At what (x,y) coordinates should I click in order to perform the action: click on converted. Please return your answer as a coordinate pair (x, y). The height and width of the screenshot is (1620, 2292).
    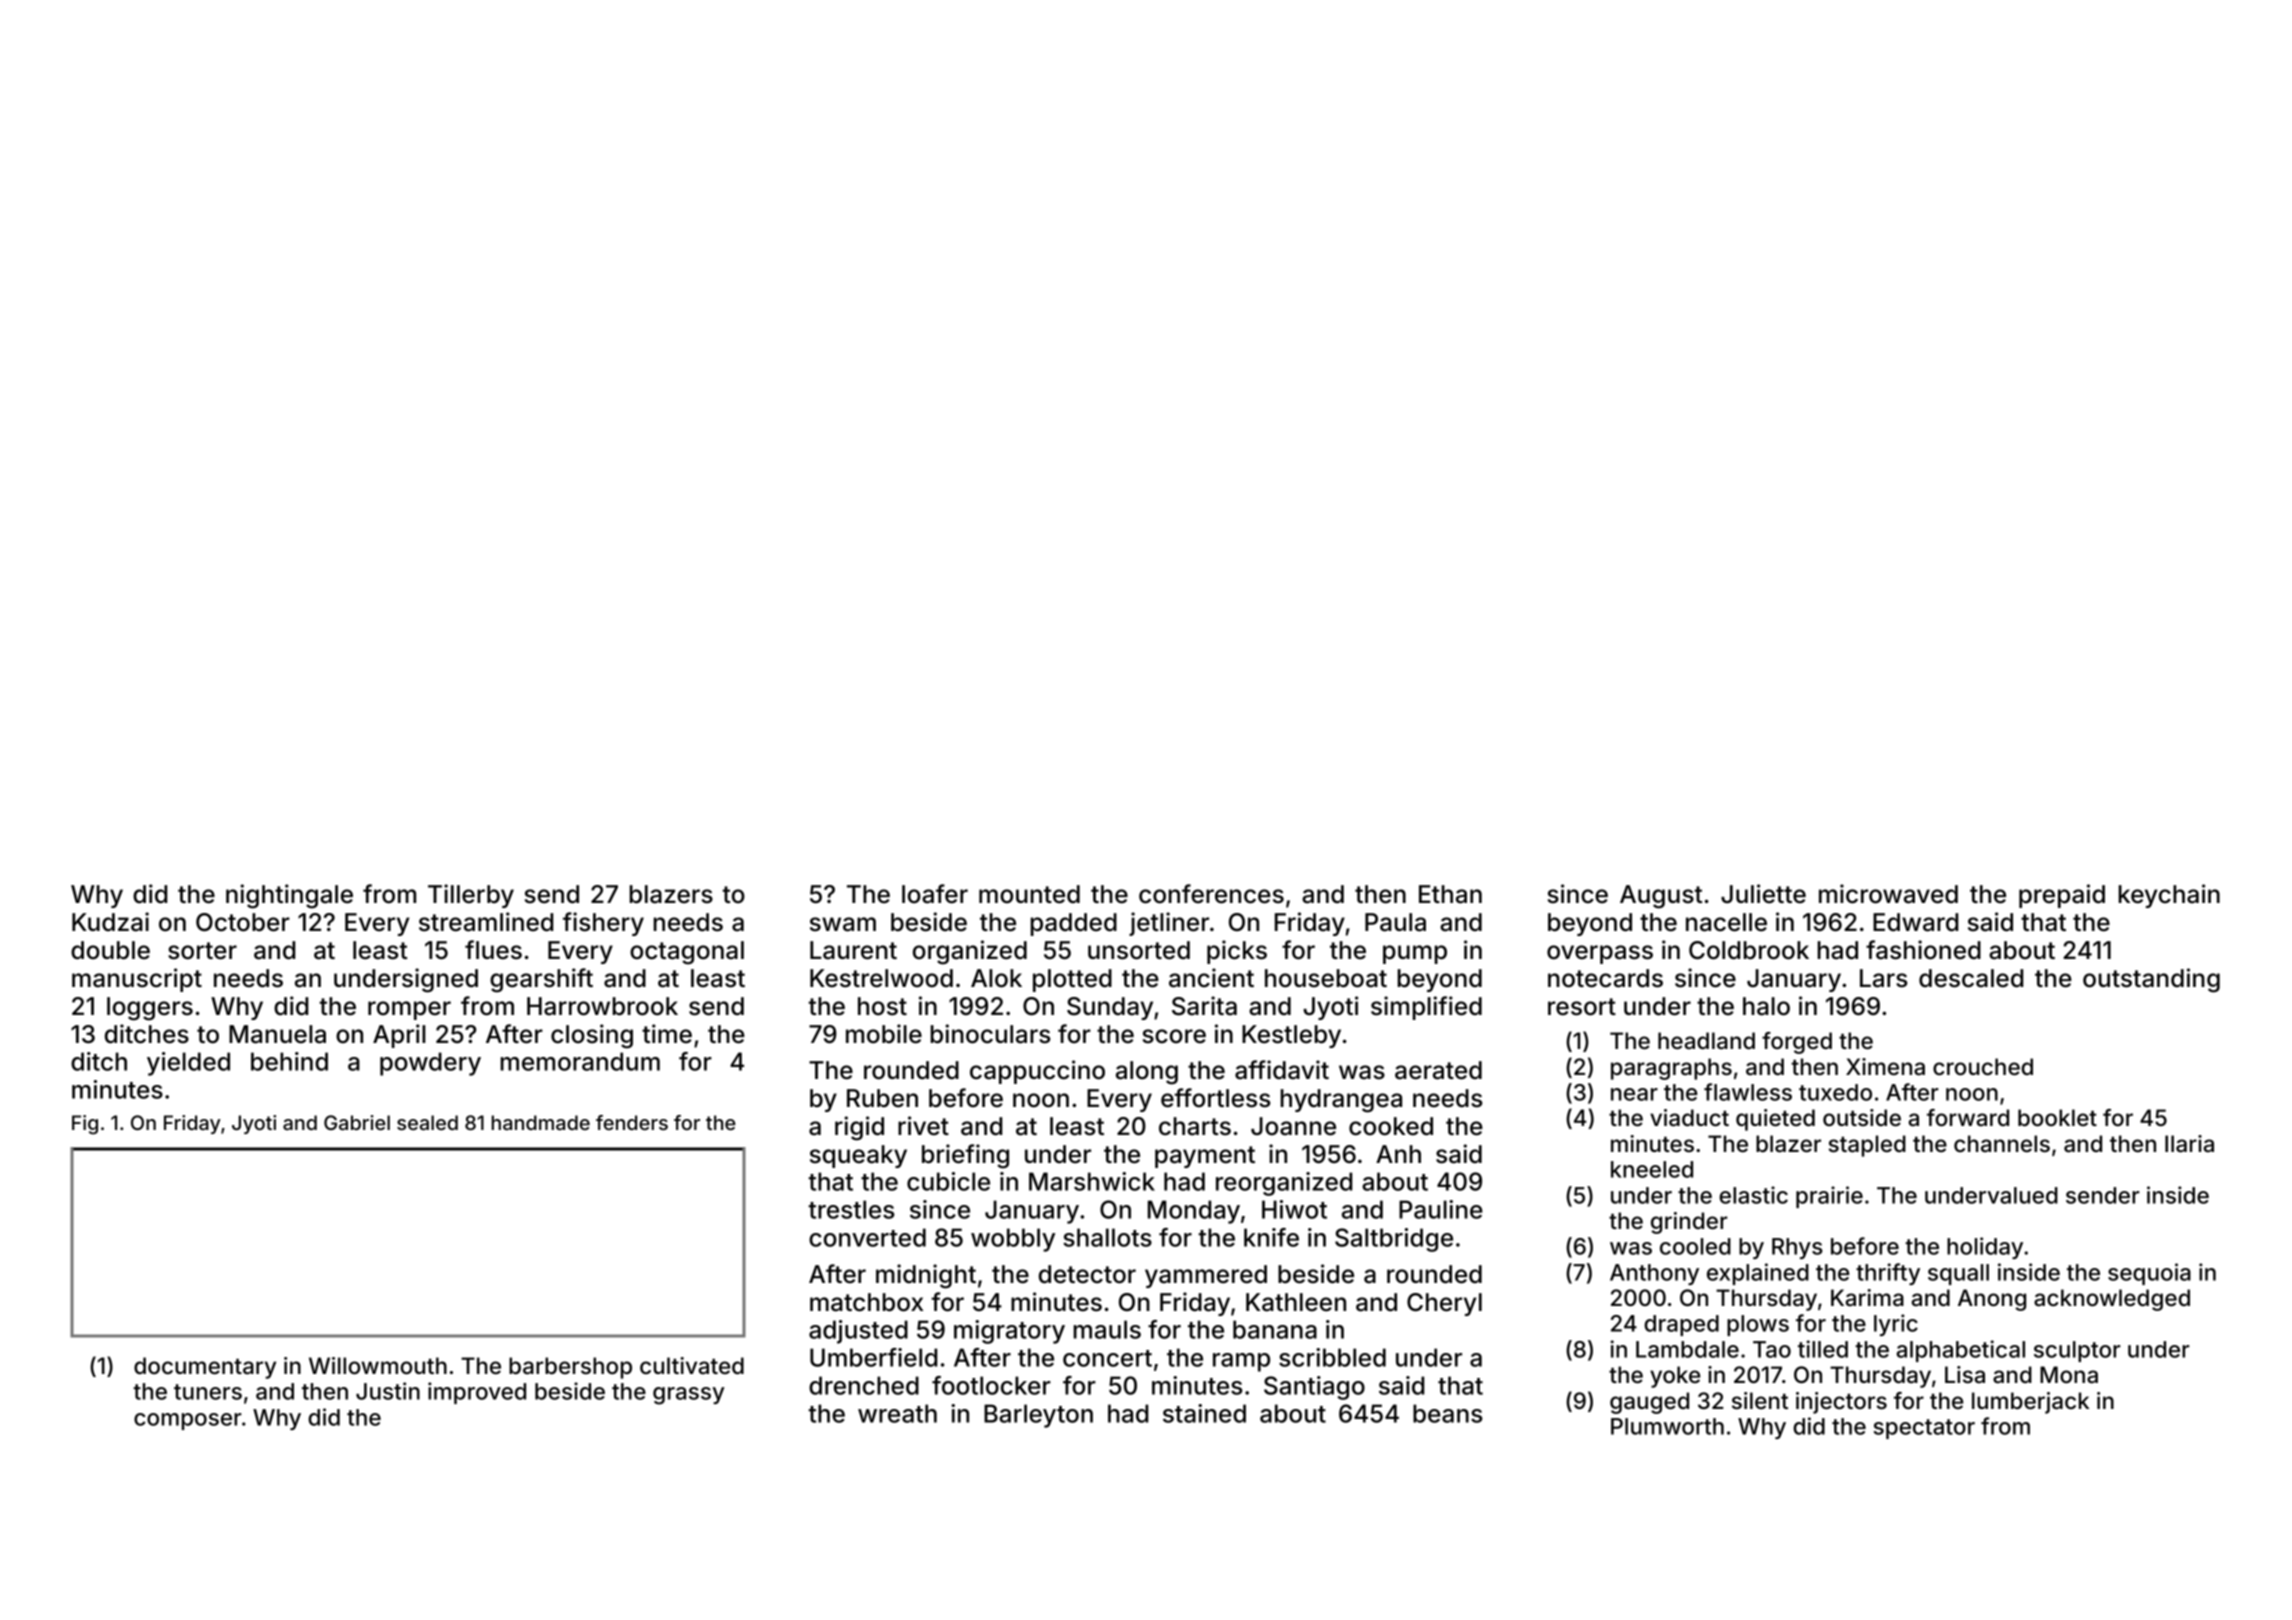
    Looking at the image, I should click on (867, 1237).
